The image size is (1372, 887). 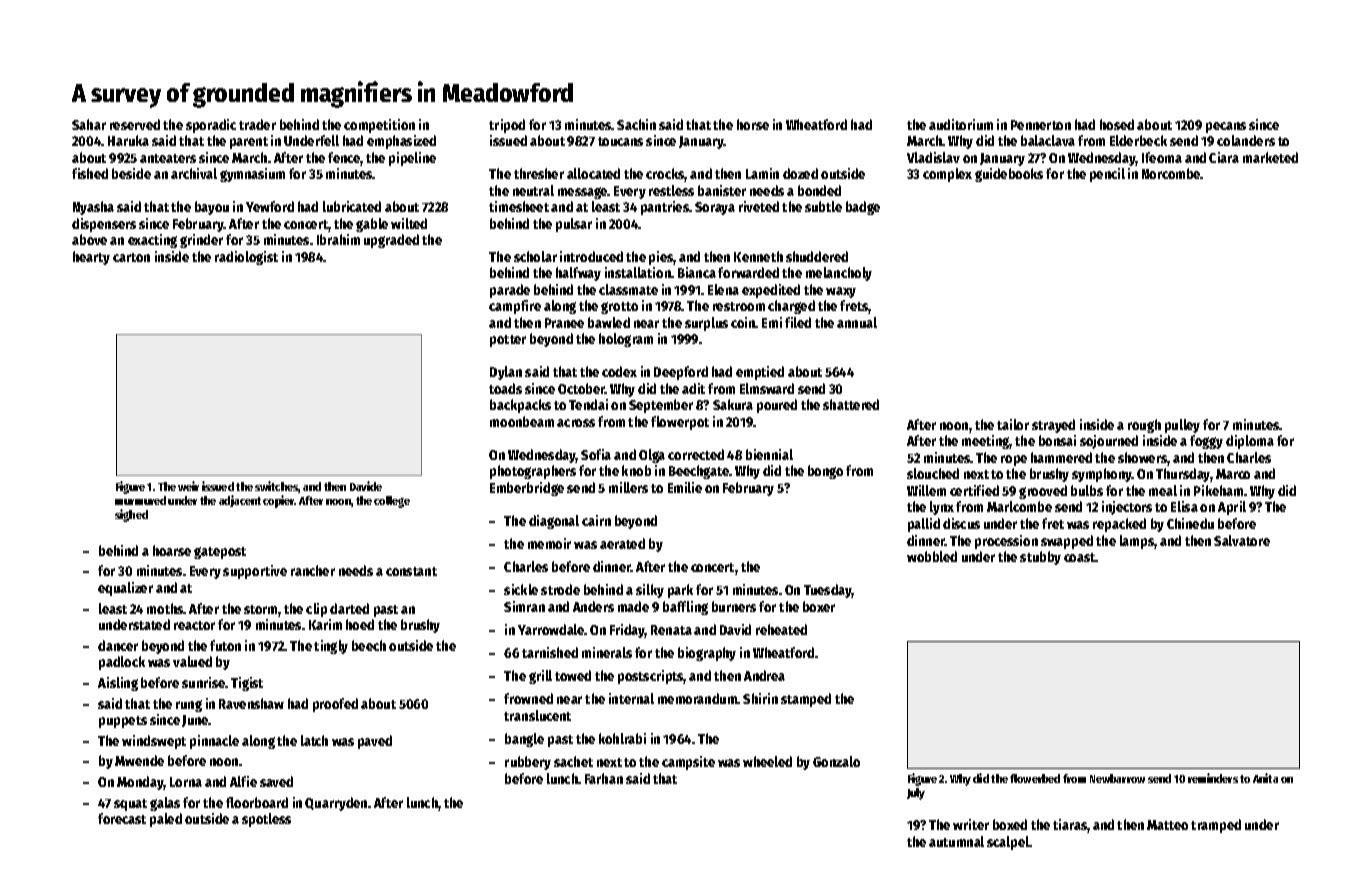 What do you see at coordinates (122, 818) in the screenshot?
I see `forecast` at bounding box center [122, 818].
